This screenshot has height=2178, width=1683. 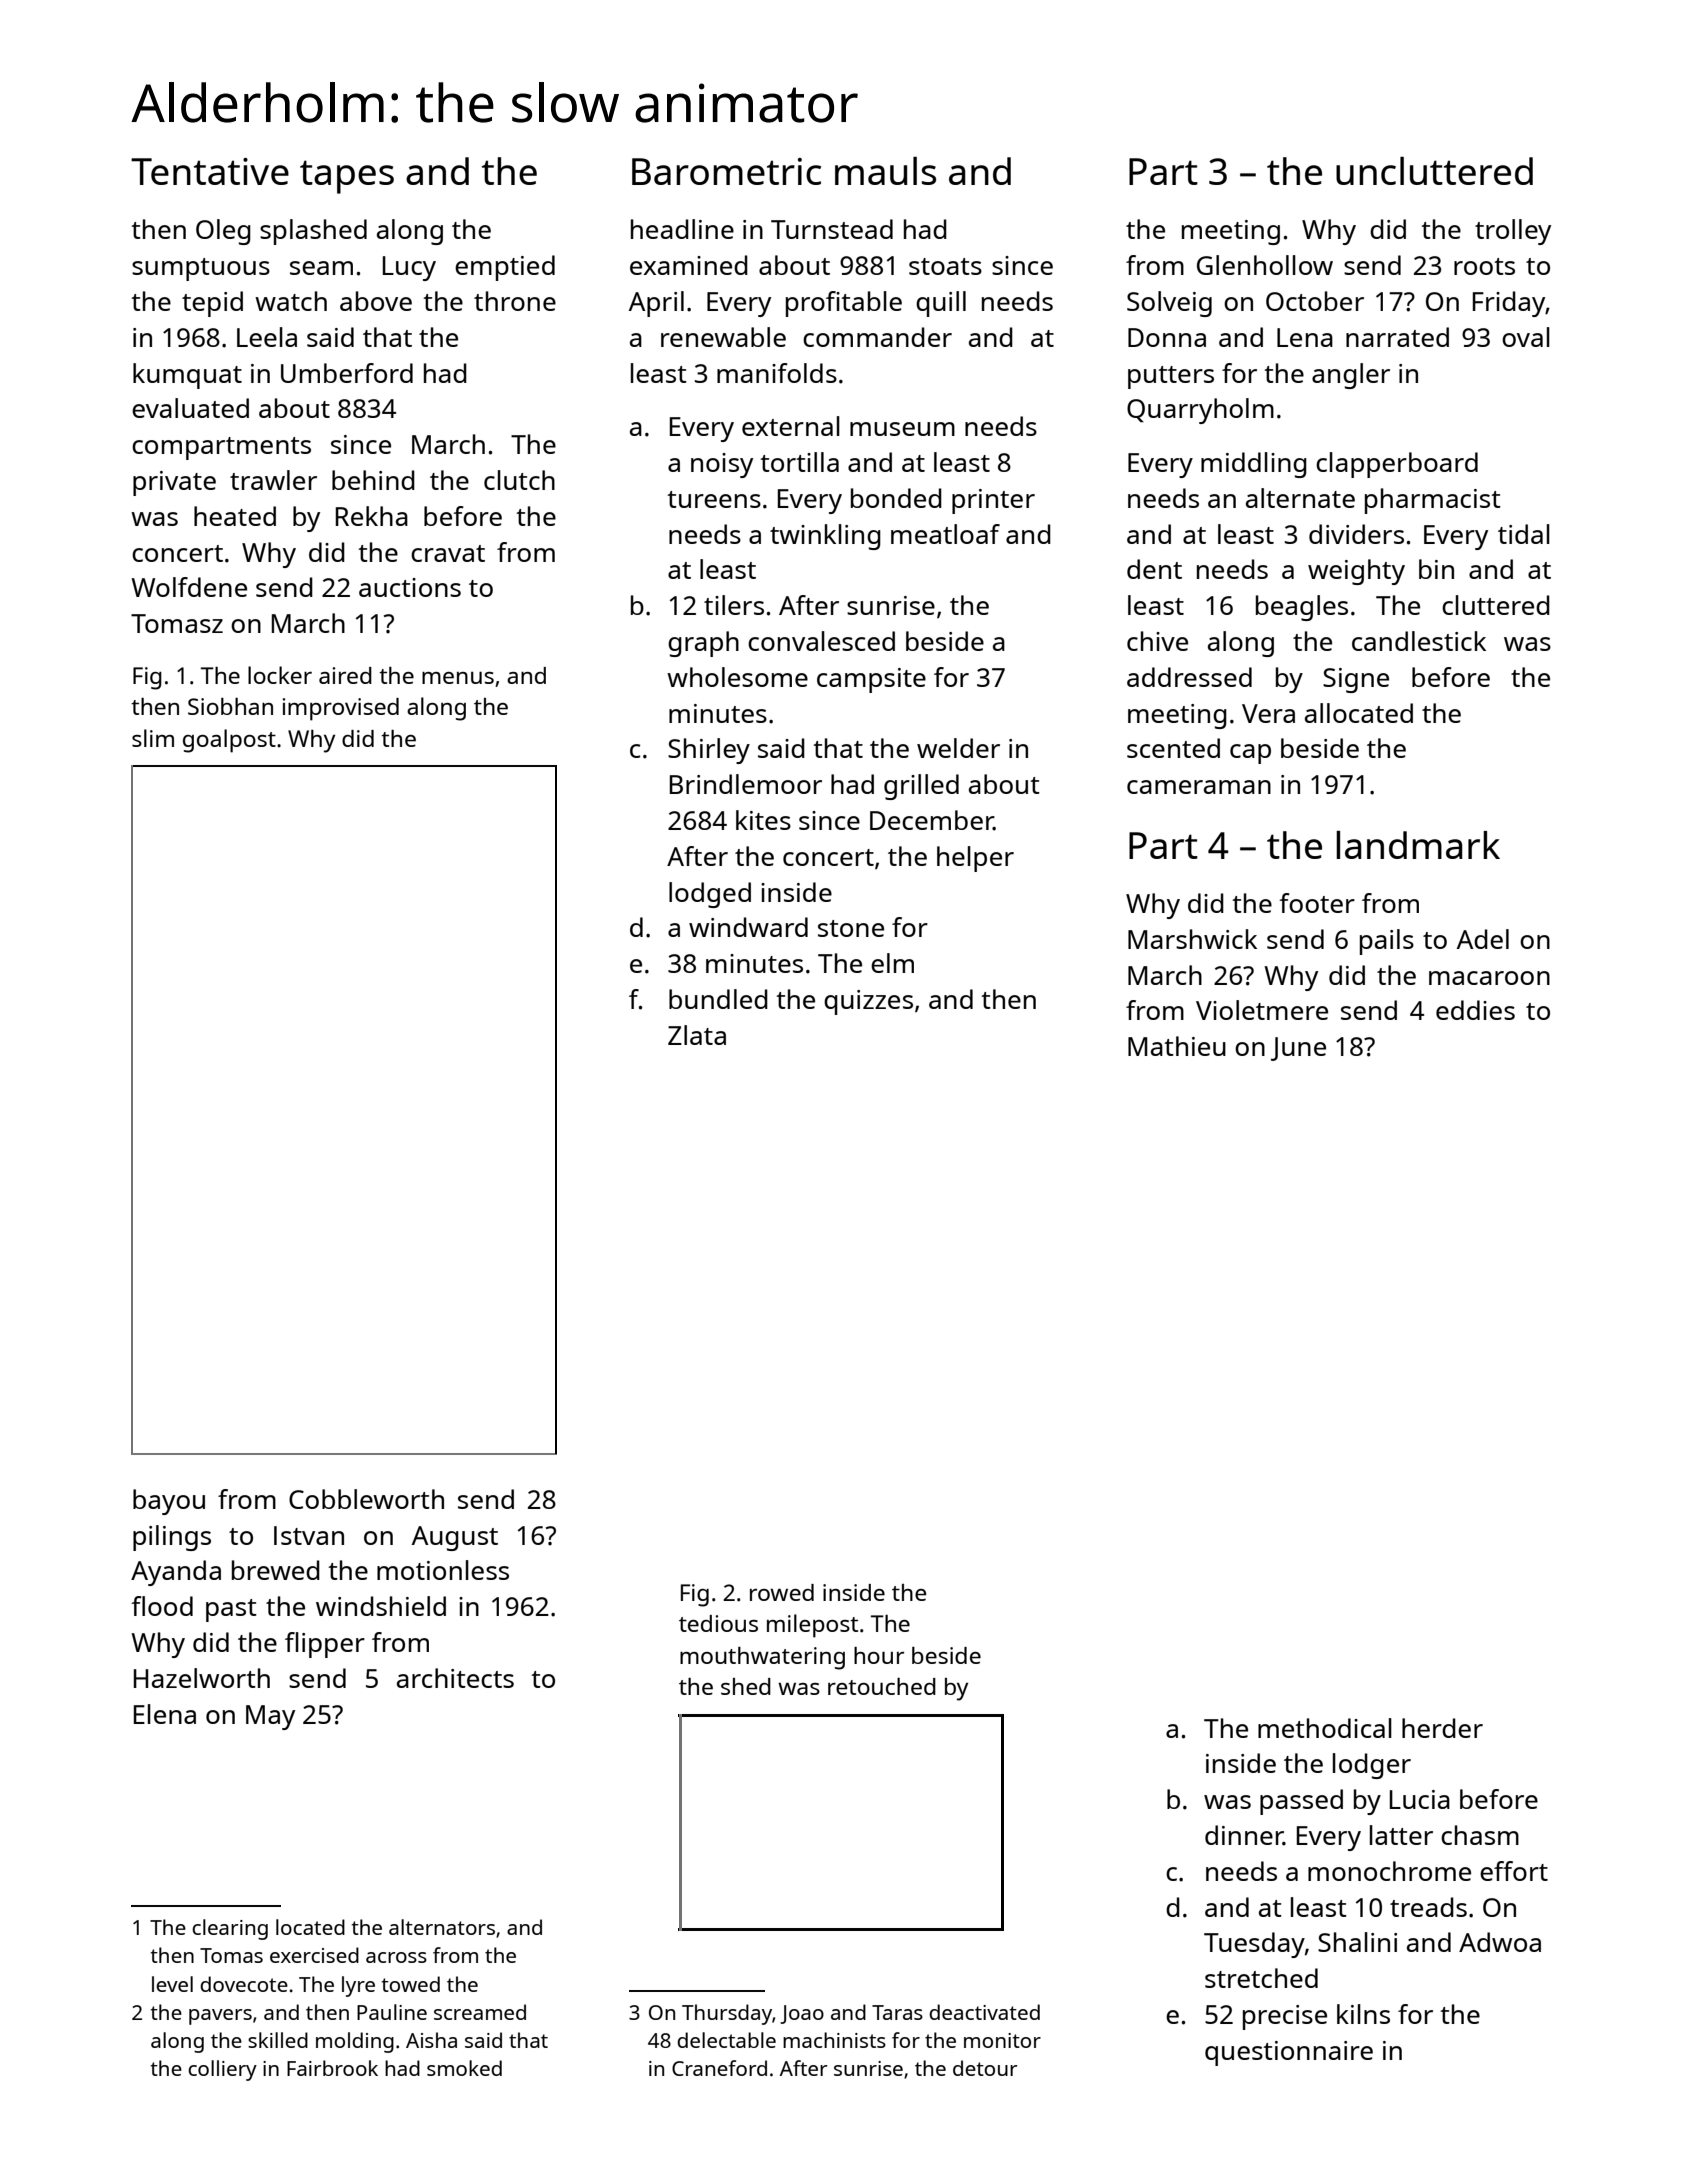 What do you see at coordinates (347, 373) in the screenshot?
I see `Umberford` at bounding box center [347, 373].
